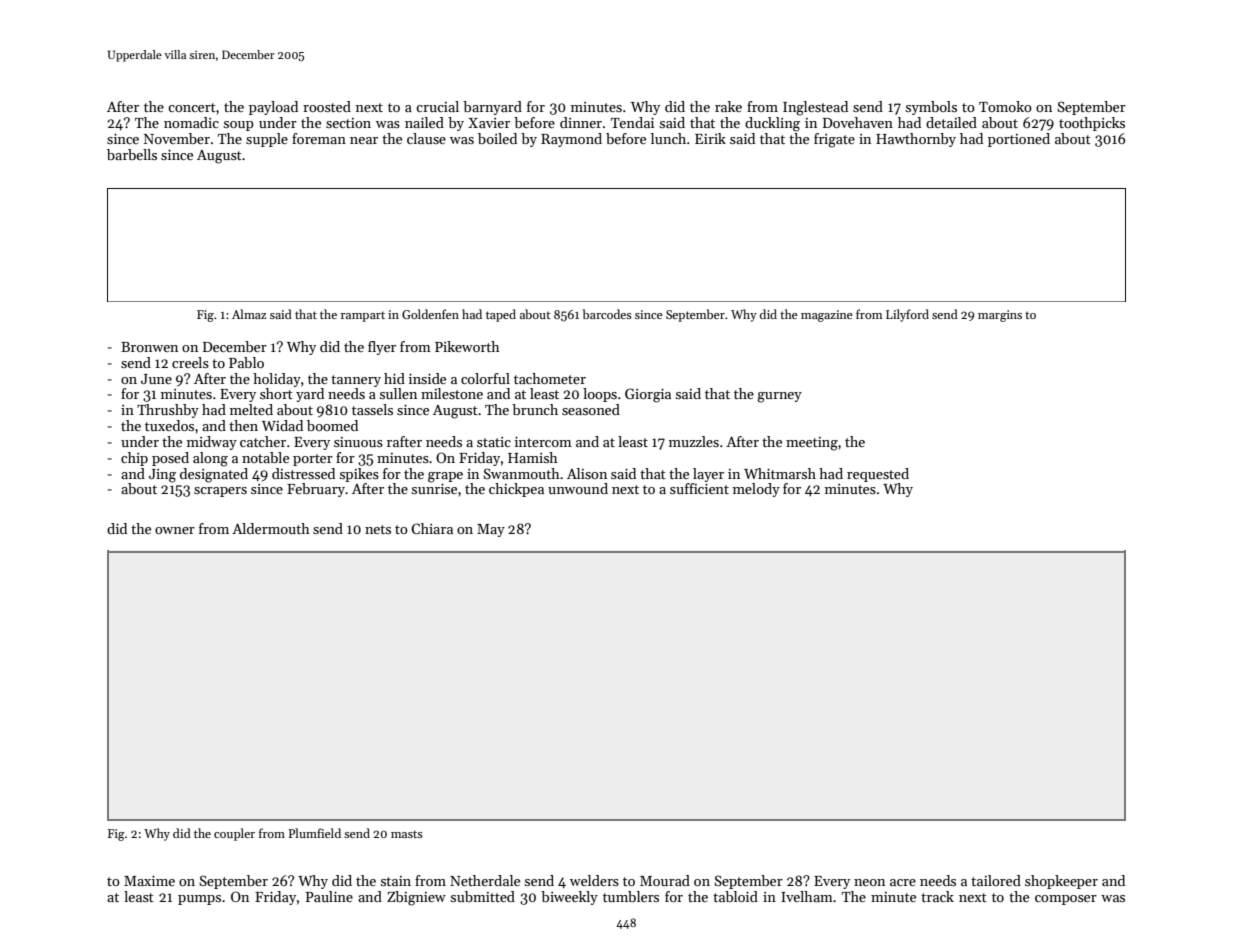 This screenshot has height=952, width=1233. What do you see at coordinates (271, 528) in the screenshot?
I see `Aldermouth` at bounding box center [271, 528].
